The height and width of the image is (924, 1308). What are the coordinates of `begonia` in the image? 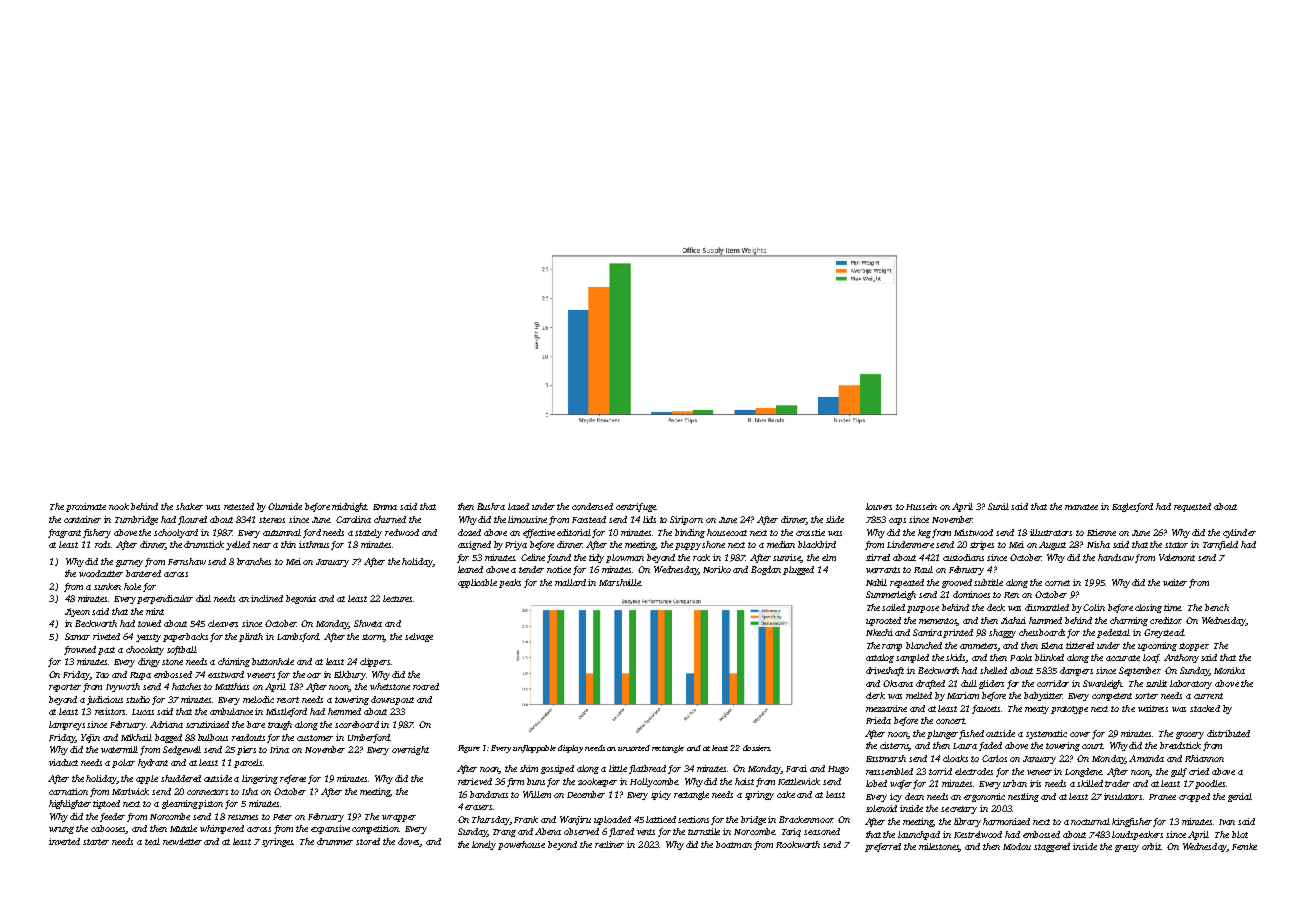 It's located at (301, 599).
